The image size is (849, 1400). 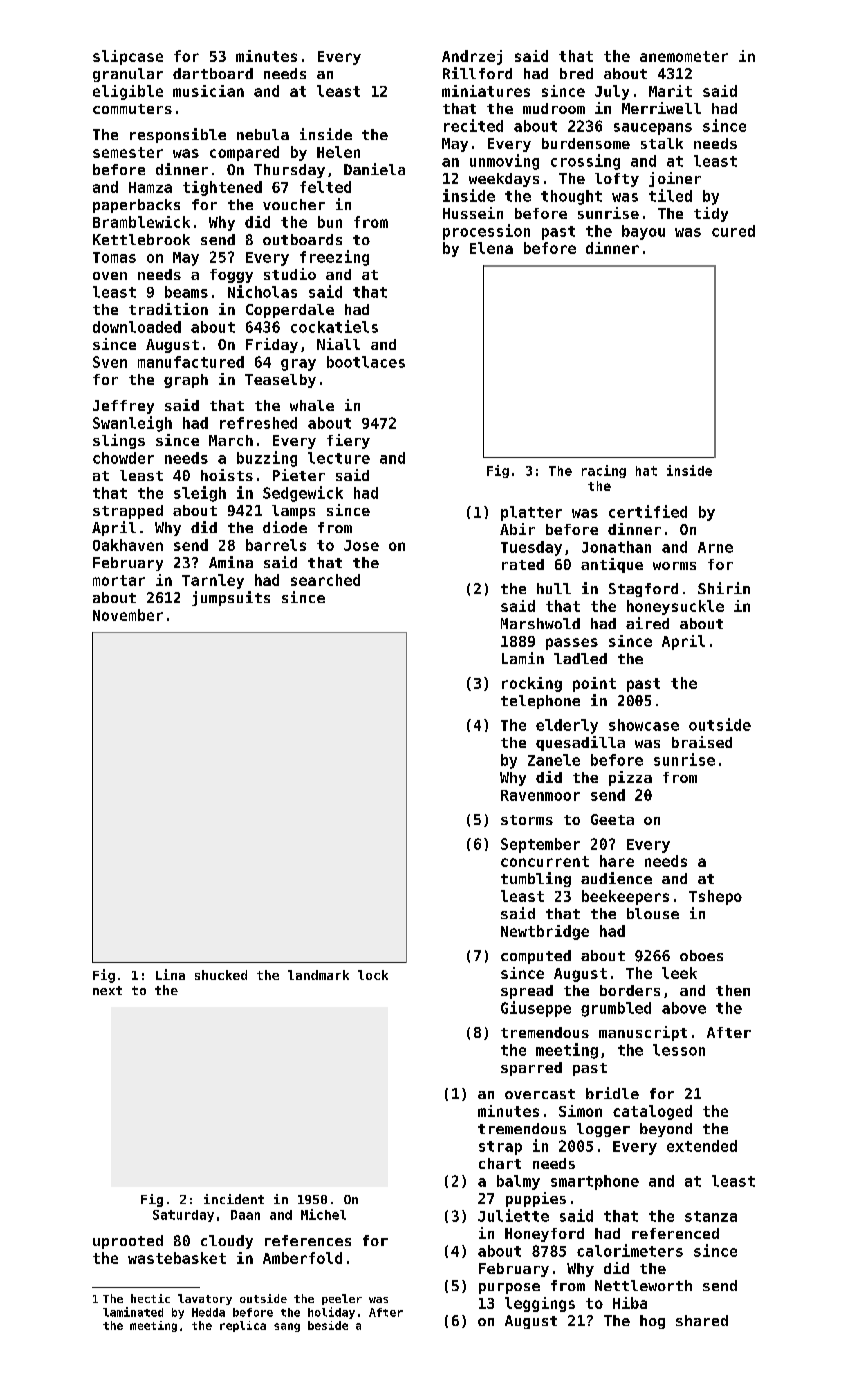 I want to click on cured, so click(x=733, y=231).
